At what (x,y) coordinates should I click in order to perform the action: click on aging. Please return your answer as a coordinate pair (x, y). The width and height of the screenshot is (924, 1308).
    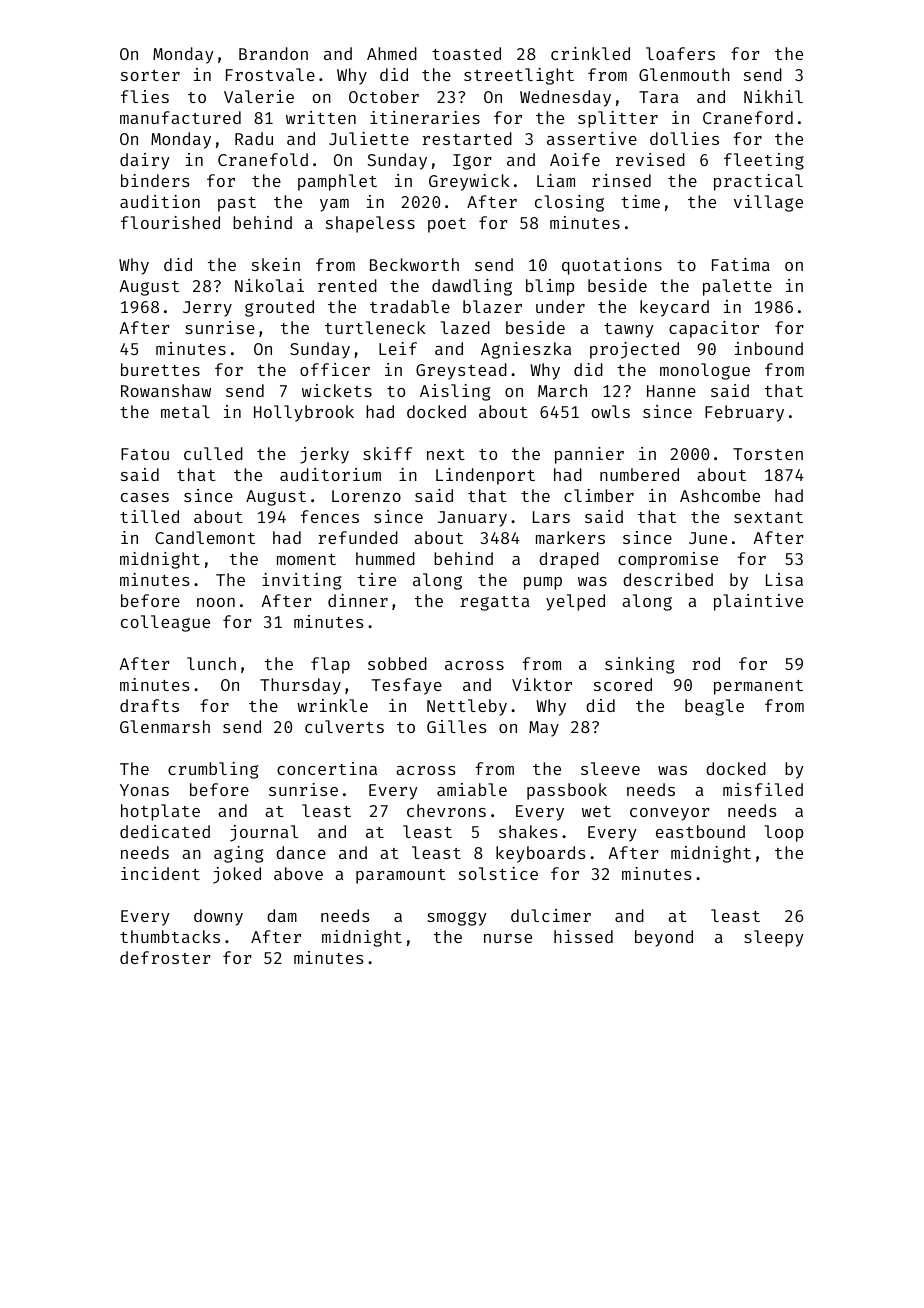
    Looking at the image, I should click on (238, 854).
